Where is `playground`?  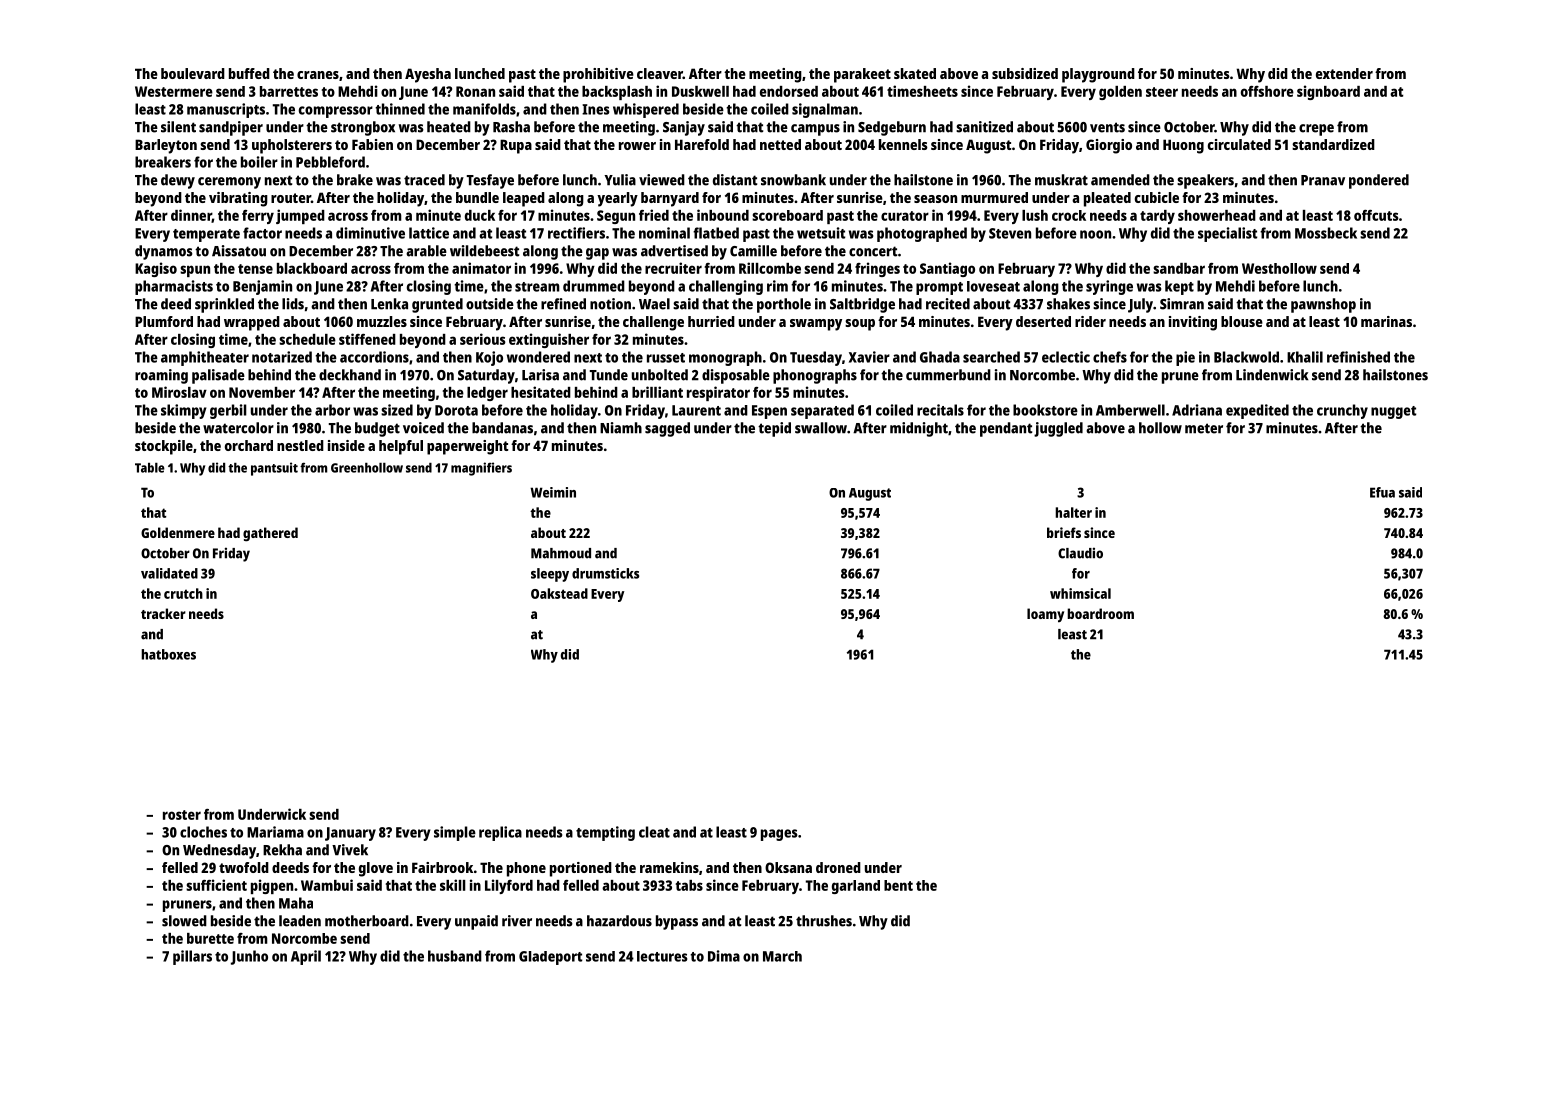 playground is located at coordinates (1098, 75).
